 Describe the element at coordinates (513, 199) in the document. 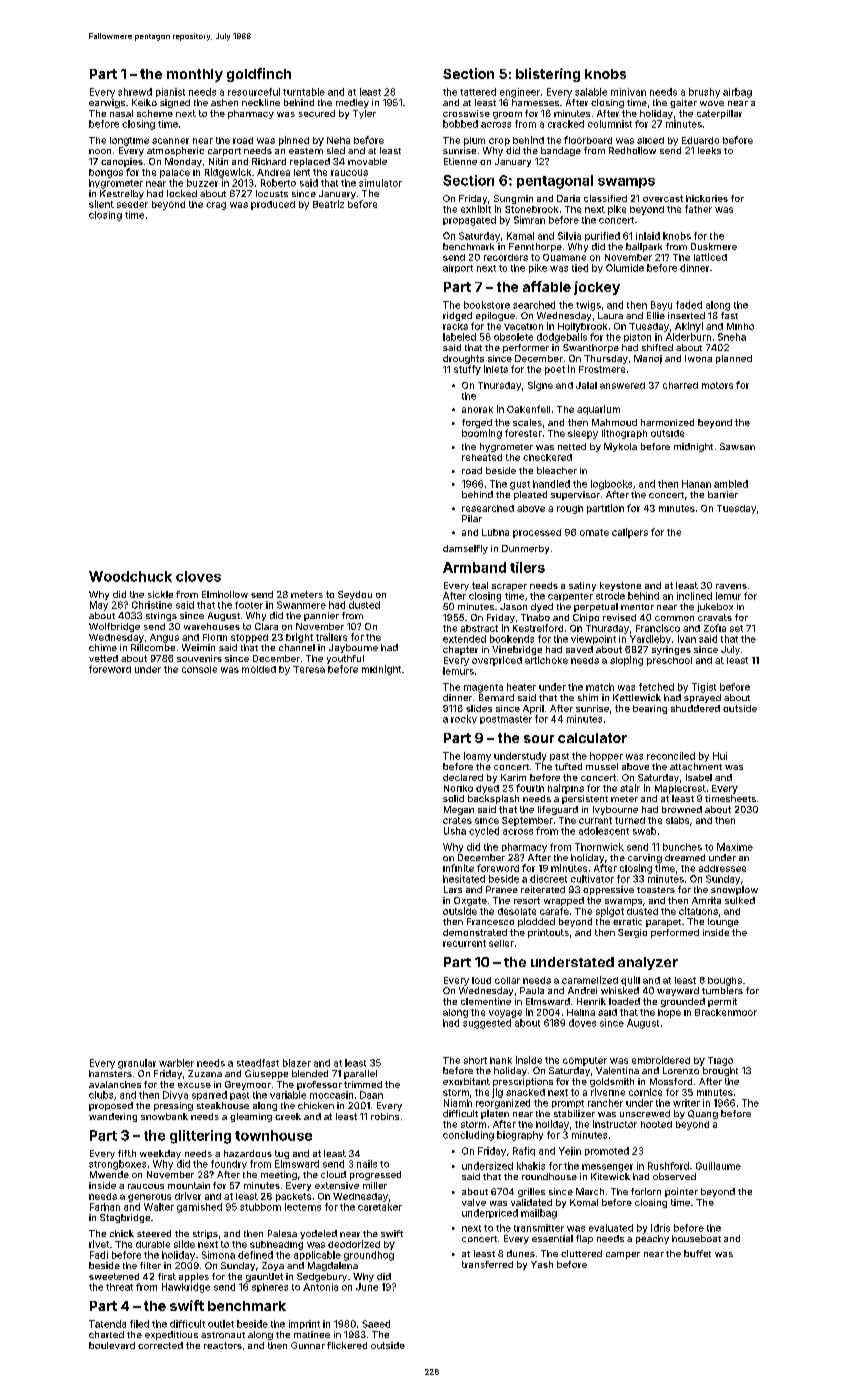

I see `Sungmin` at that location.
